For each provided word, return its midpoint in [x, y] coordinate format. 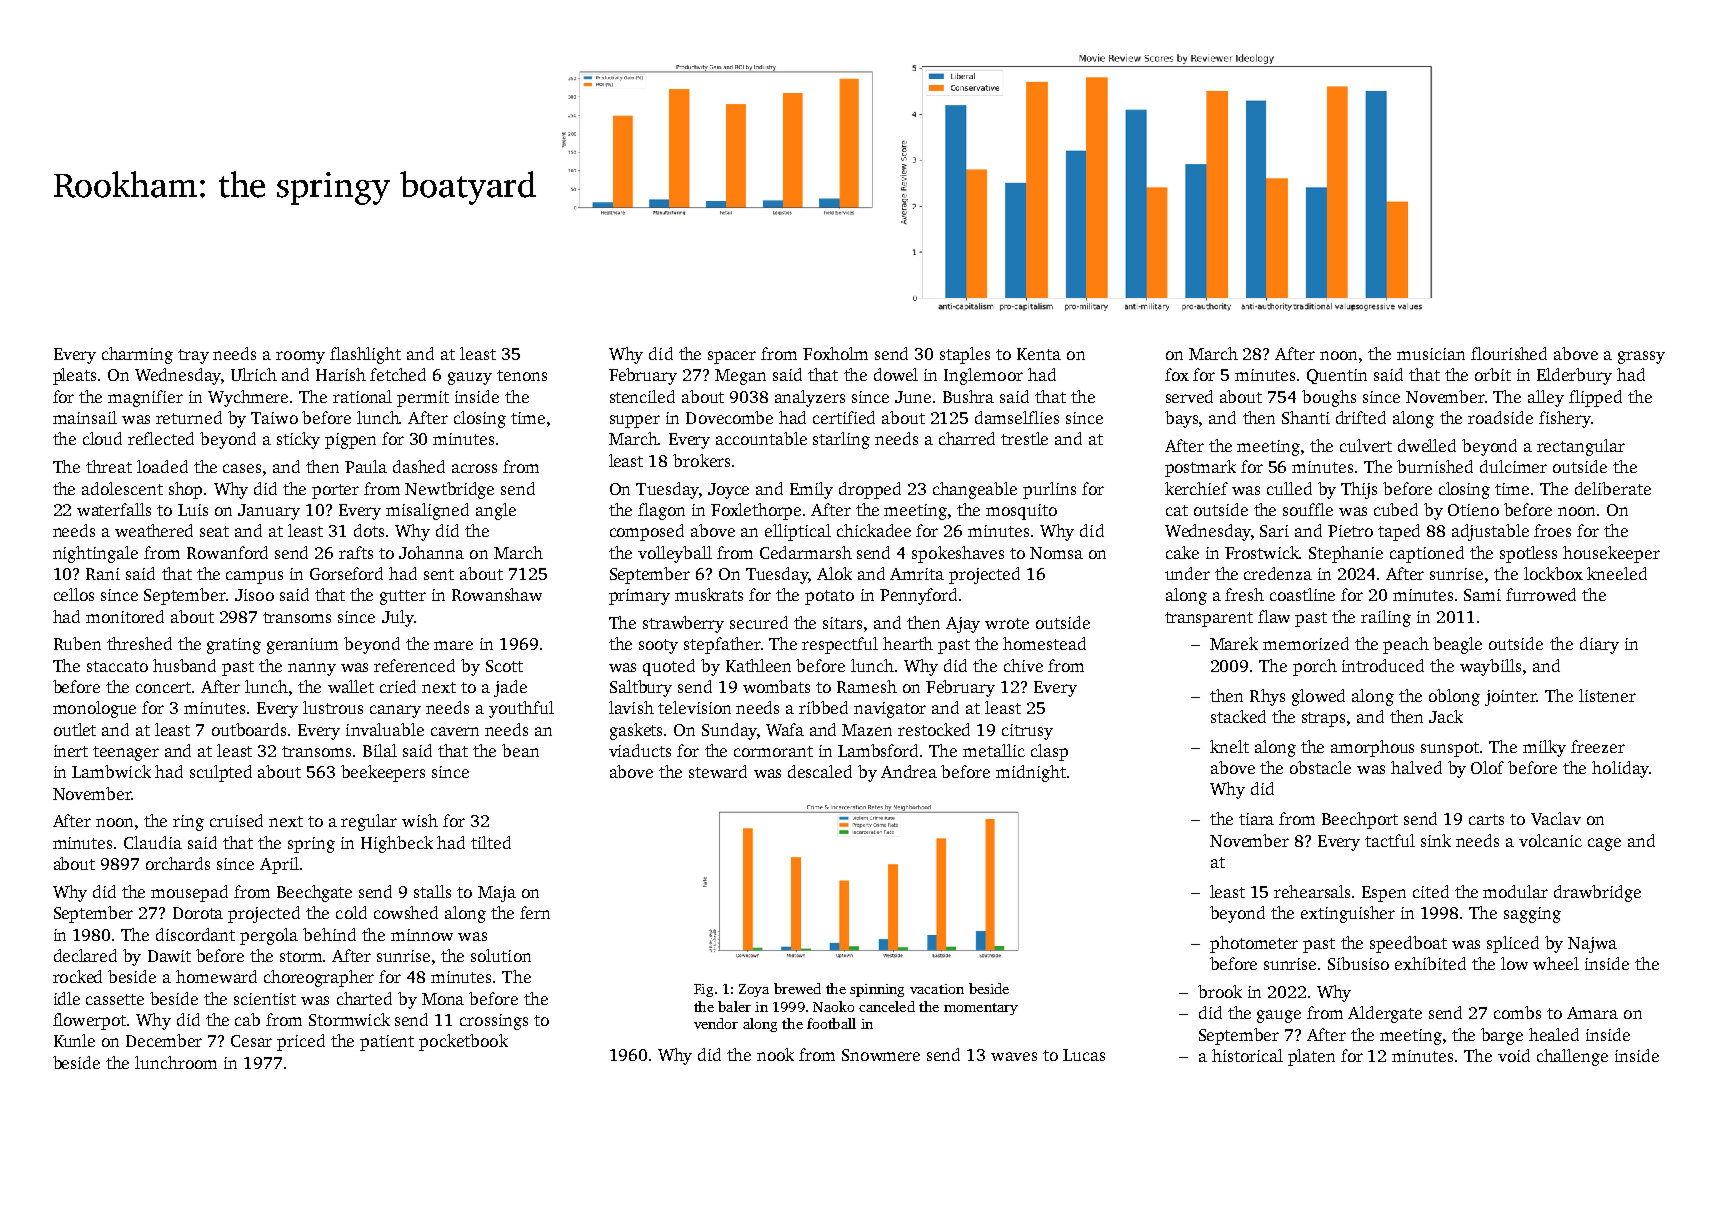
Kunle [74, 1040]
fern [535, 912]
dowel [896, 374]
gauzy [470, 378]
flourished [1509, 353]
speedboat [1408, 944]
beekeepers [383, 773]
